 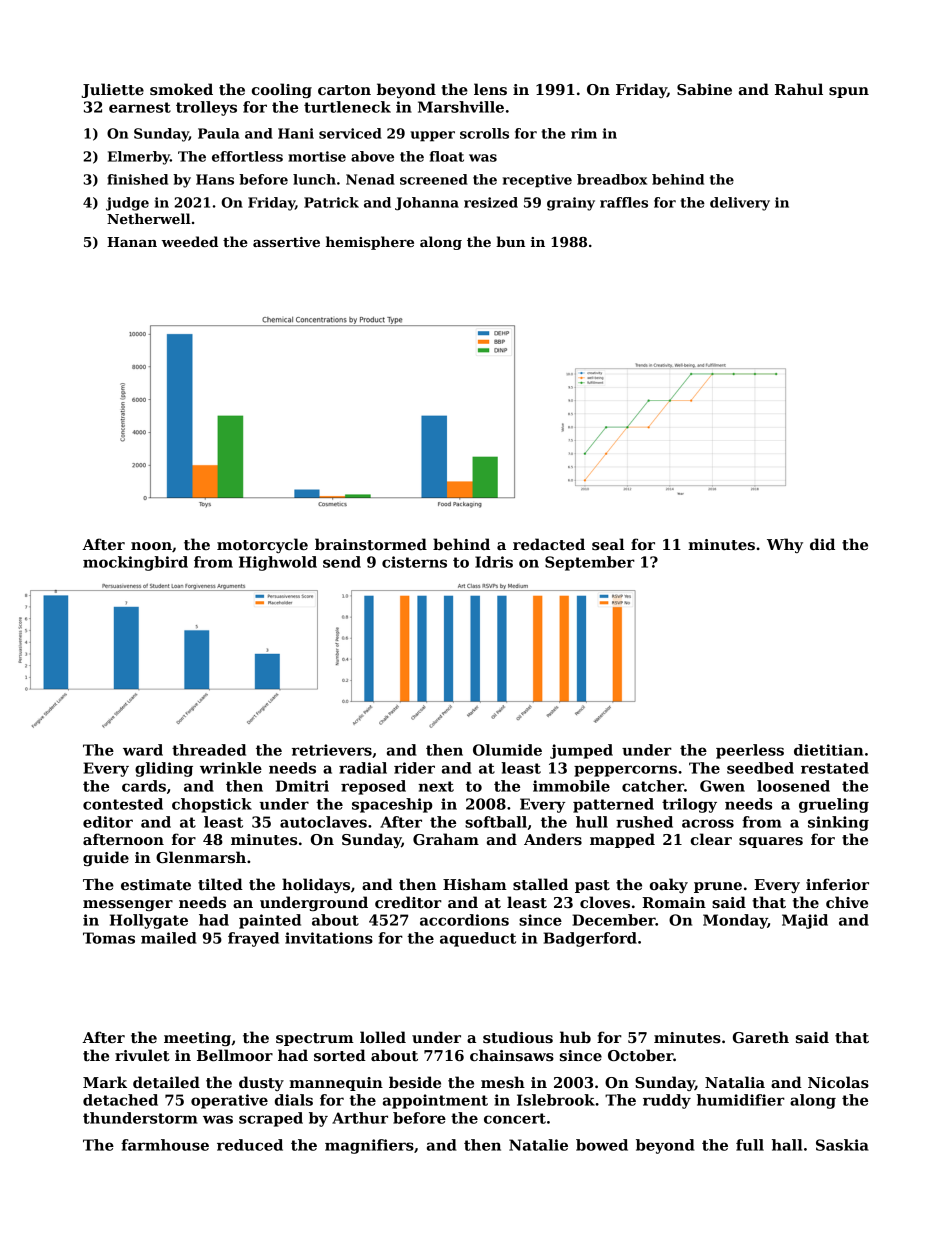 I want to click on dietitian, so click(x=828, y=750).
